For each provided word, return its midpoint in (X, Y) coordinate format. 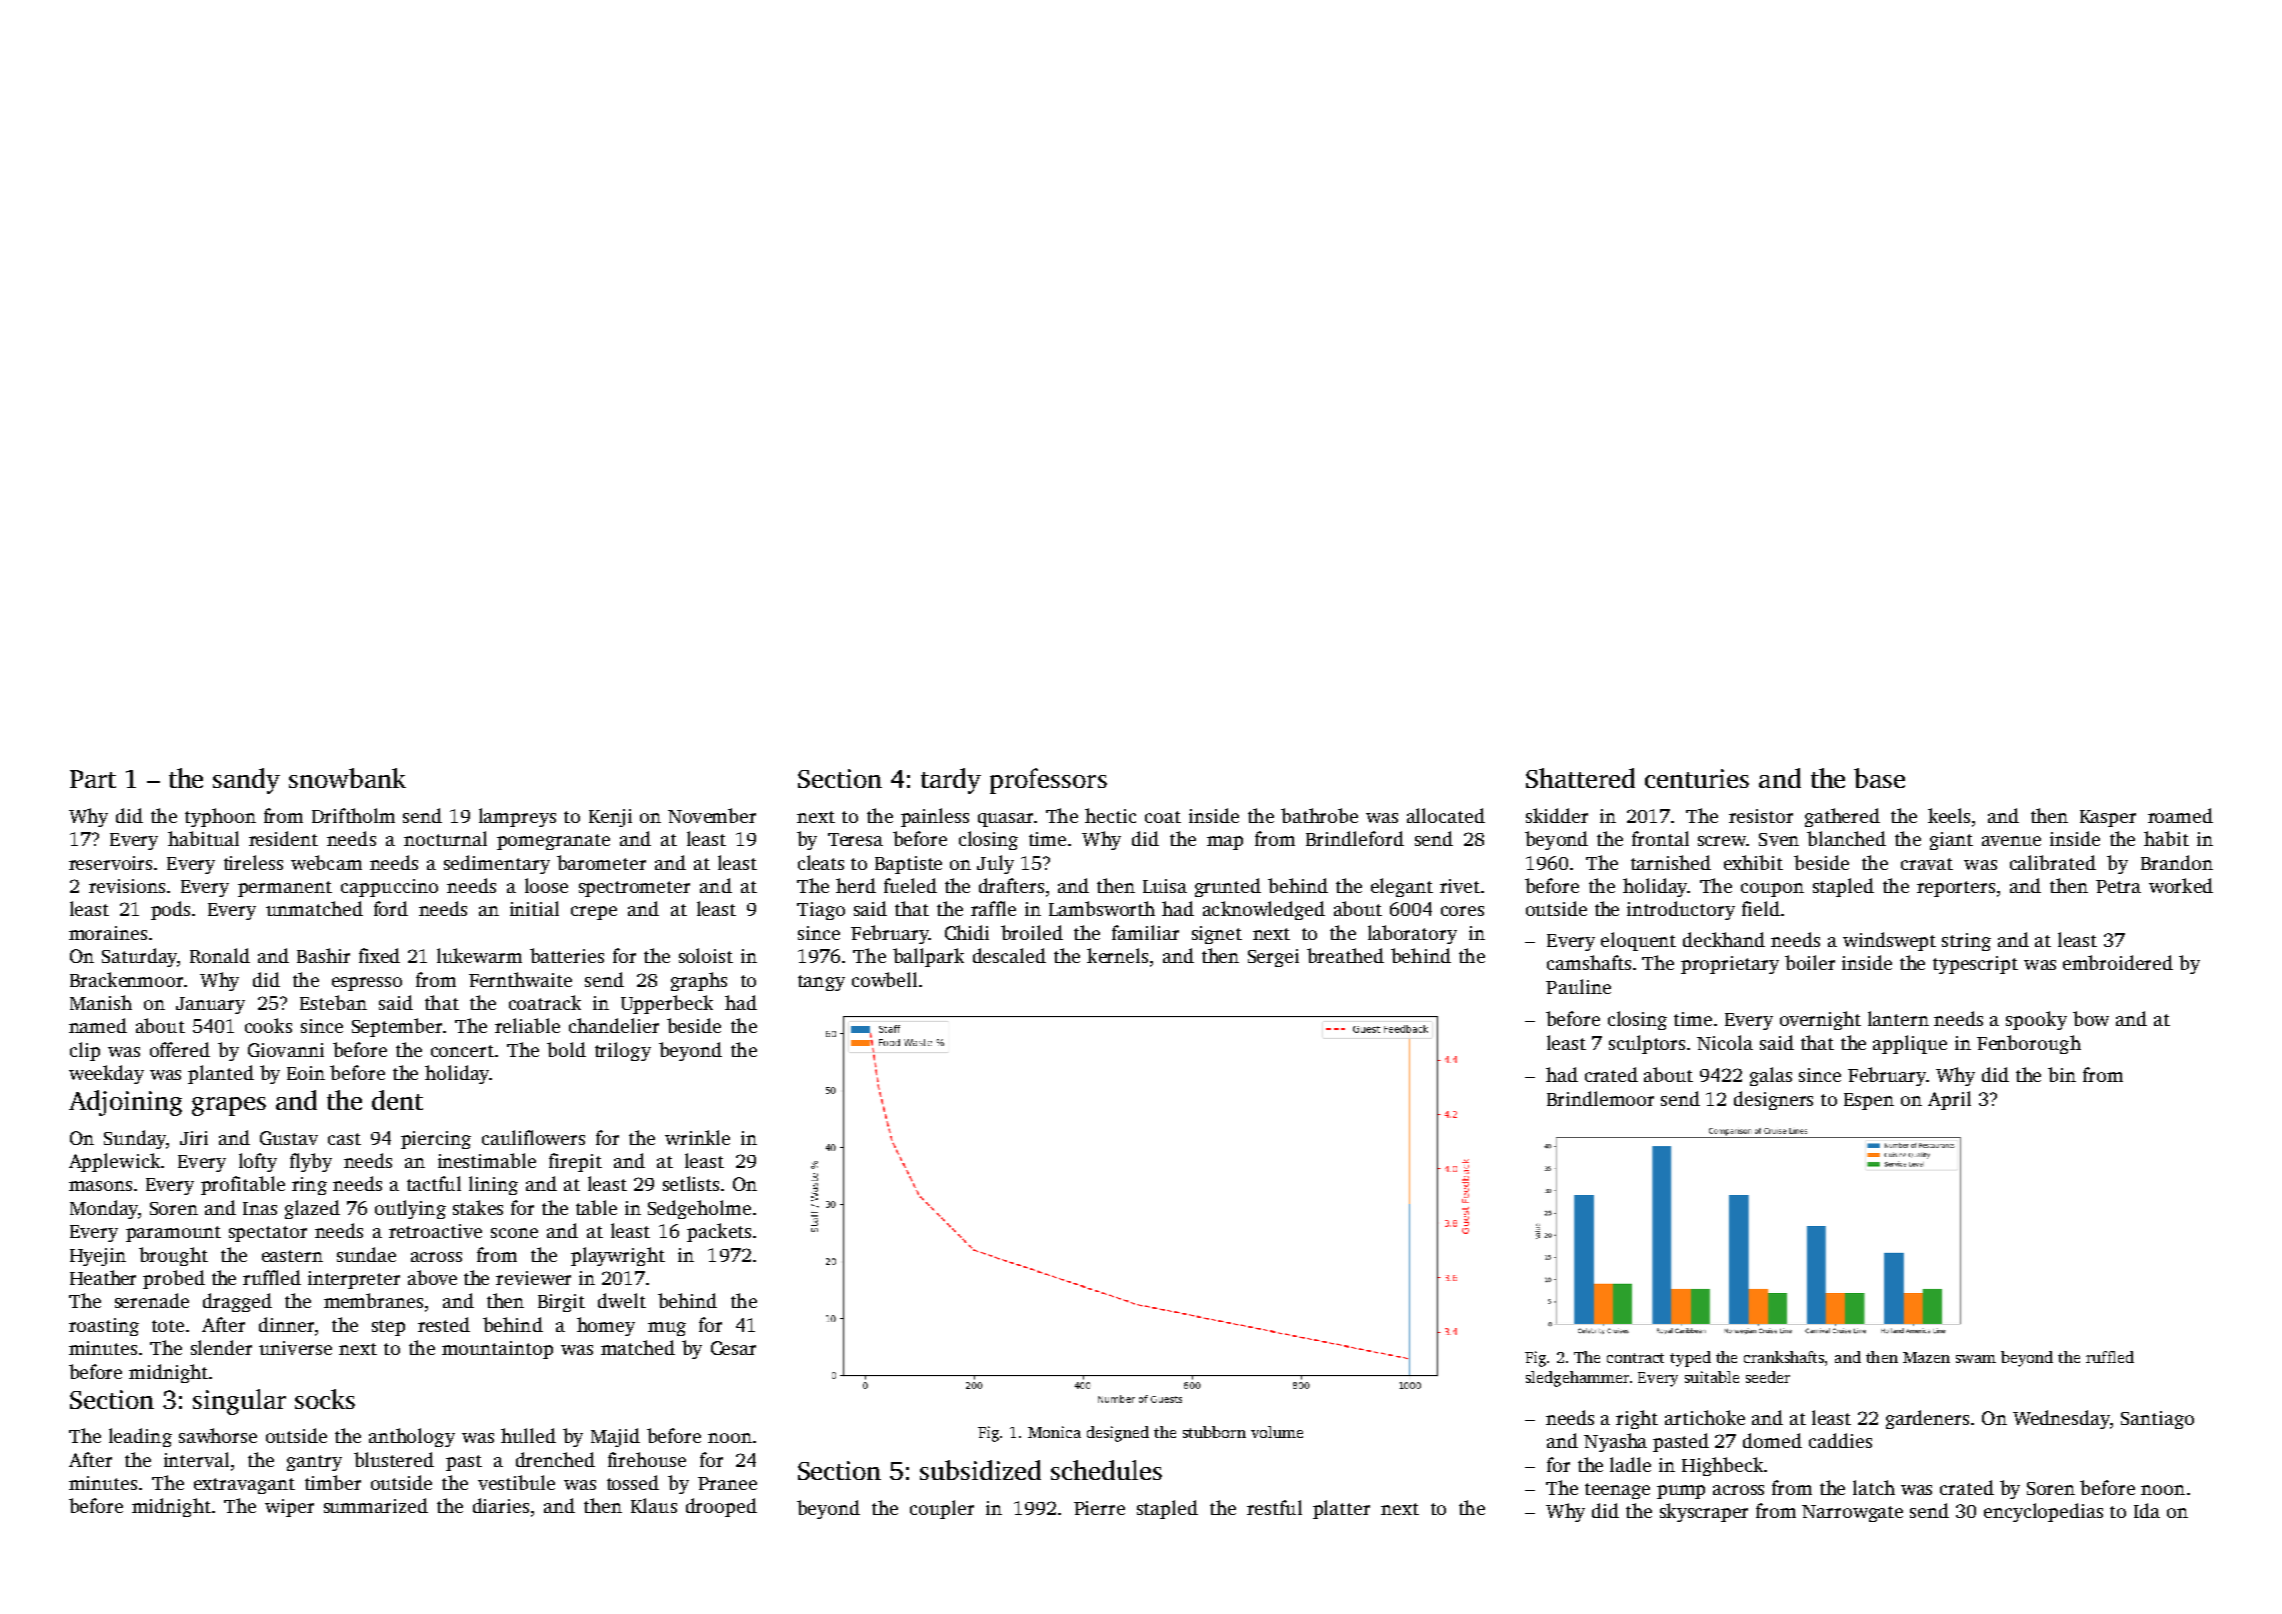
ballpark (928, 957)
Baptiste (908, 865)
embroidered (2118, 962)
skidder (1557, 815)
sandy (246, 781)
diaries (501, 1505)
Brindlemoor (1600, 1098)
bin (2062, 1074)
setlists (691, 1183)
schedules (1106, 1470)
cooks (268, 1025)
